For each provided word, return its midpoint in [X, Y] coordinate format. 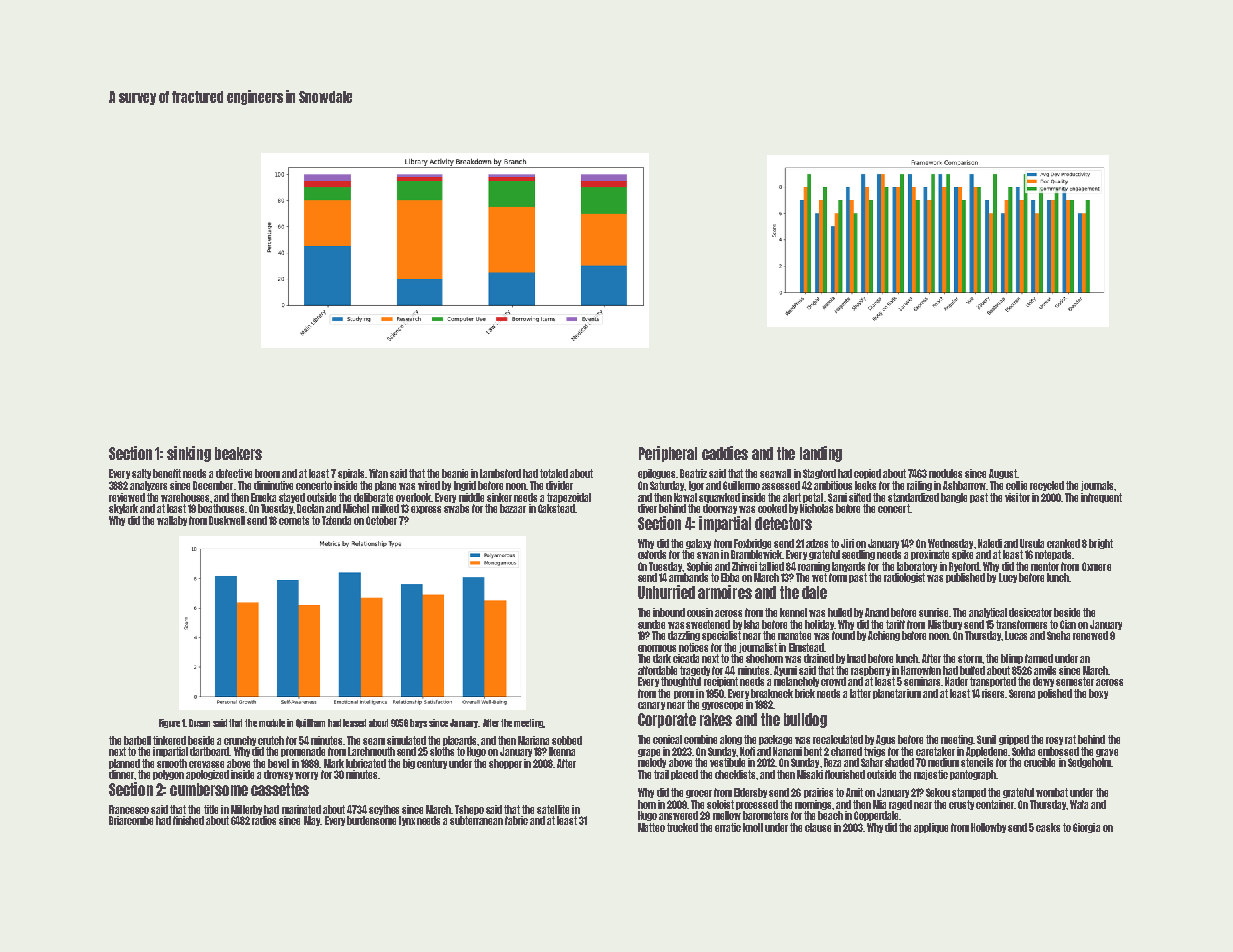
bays [418, 723]
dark [662, 658]
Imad [856, 658]
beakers [238, 453]
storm [970, 658]
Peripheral [668, 454]
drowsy [278, 775]
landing [821, 454]
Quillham [310, 723]
